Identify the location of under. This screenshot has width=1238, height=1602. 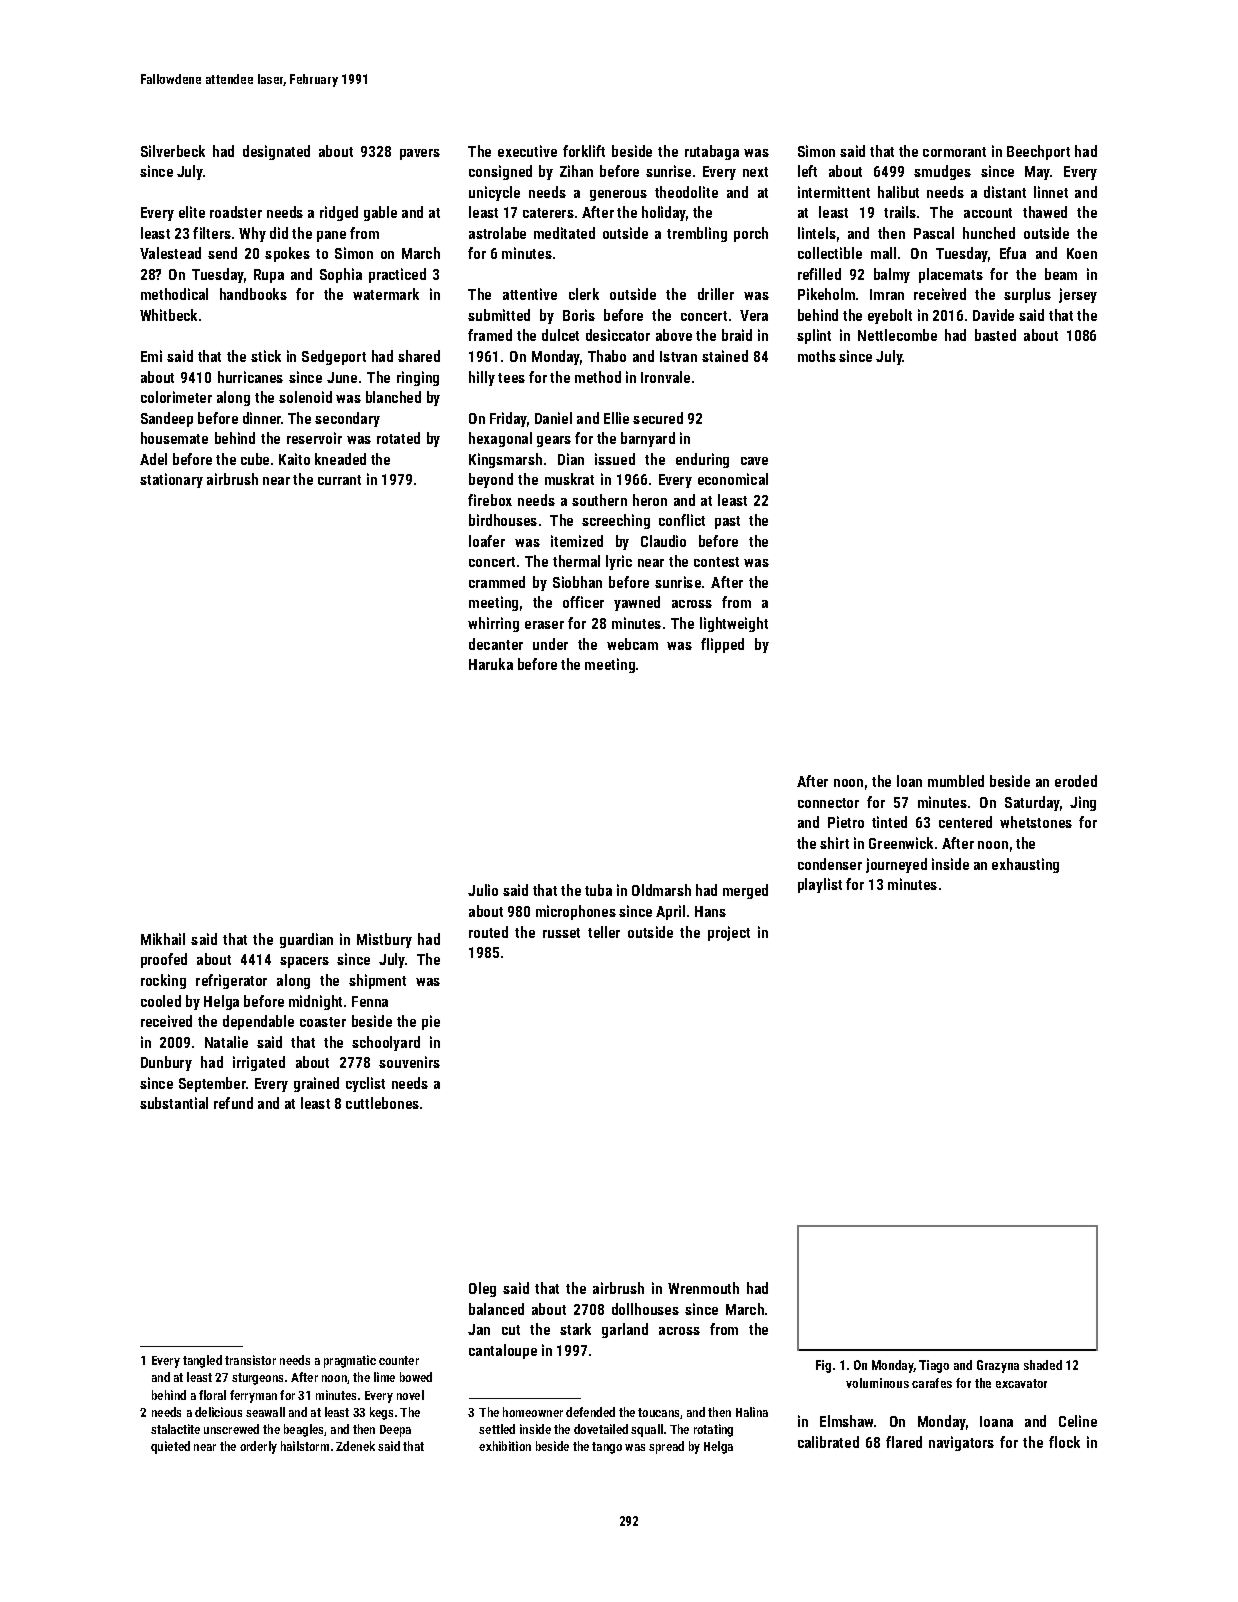
(550, 644).
